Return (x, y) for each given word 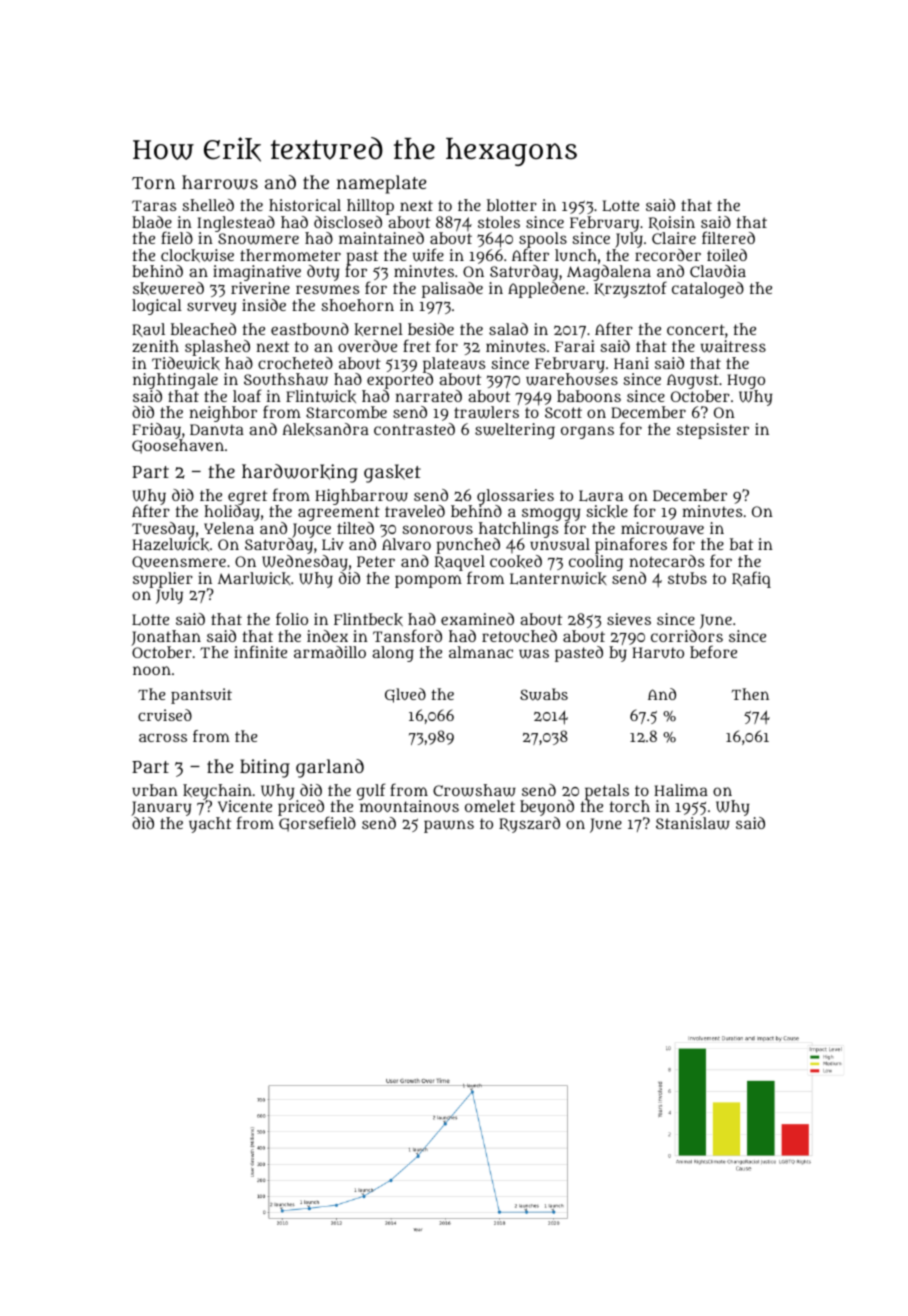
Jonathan (166, 638)
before (713, 651)
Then (750, 694)
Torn (153, 183)
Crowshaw (474, 790)
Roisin (672, 223)
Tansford (407, 635)
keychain (217, 792)
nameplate (381, 184)
